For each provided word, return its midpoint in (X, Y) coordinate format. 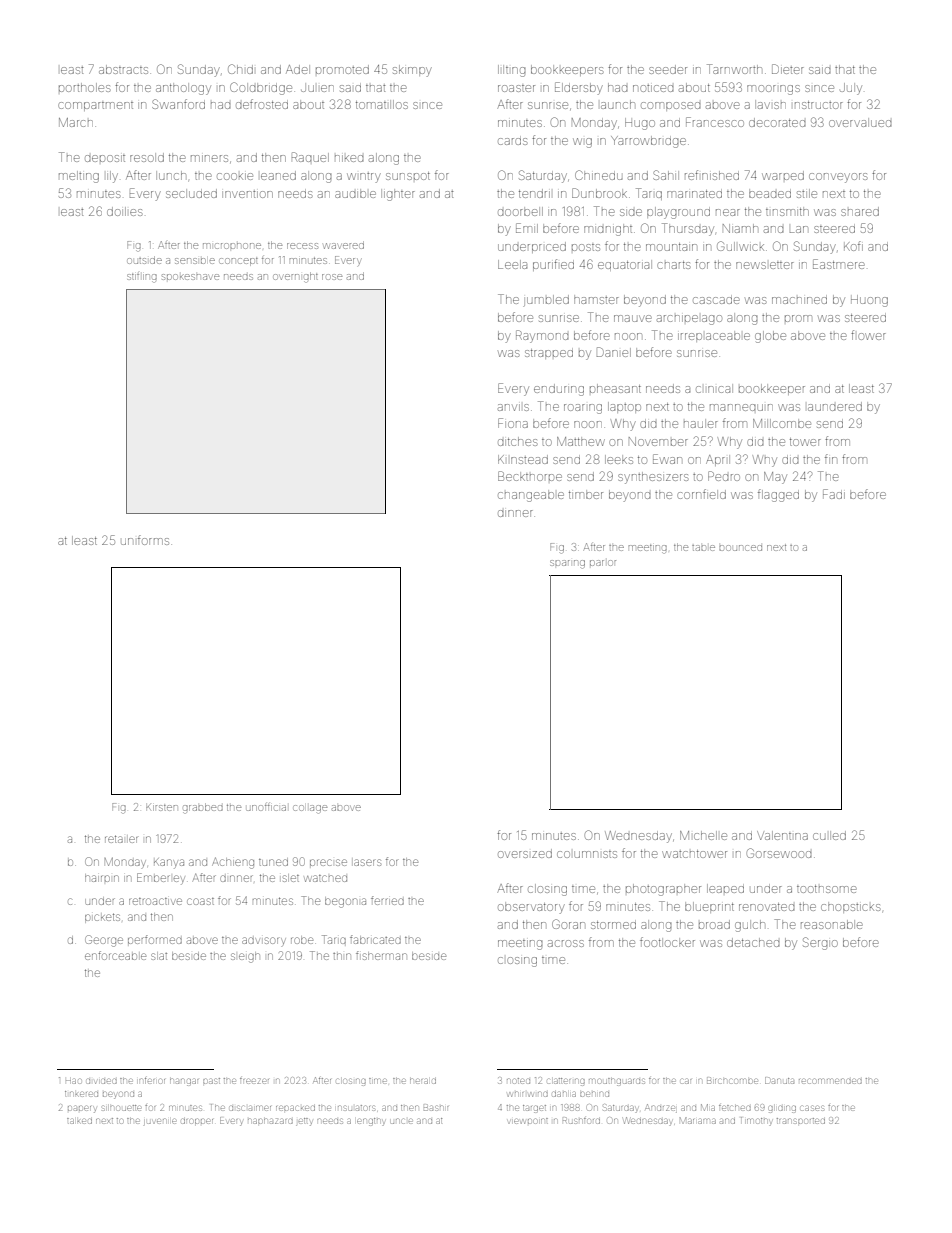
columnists (587, 854)
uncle (401, 1121)
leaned (278, 175)
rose (332, 277)
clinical (714, 388)
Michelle (703, 835)
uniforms (145, 540)
